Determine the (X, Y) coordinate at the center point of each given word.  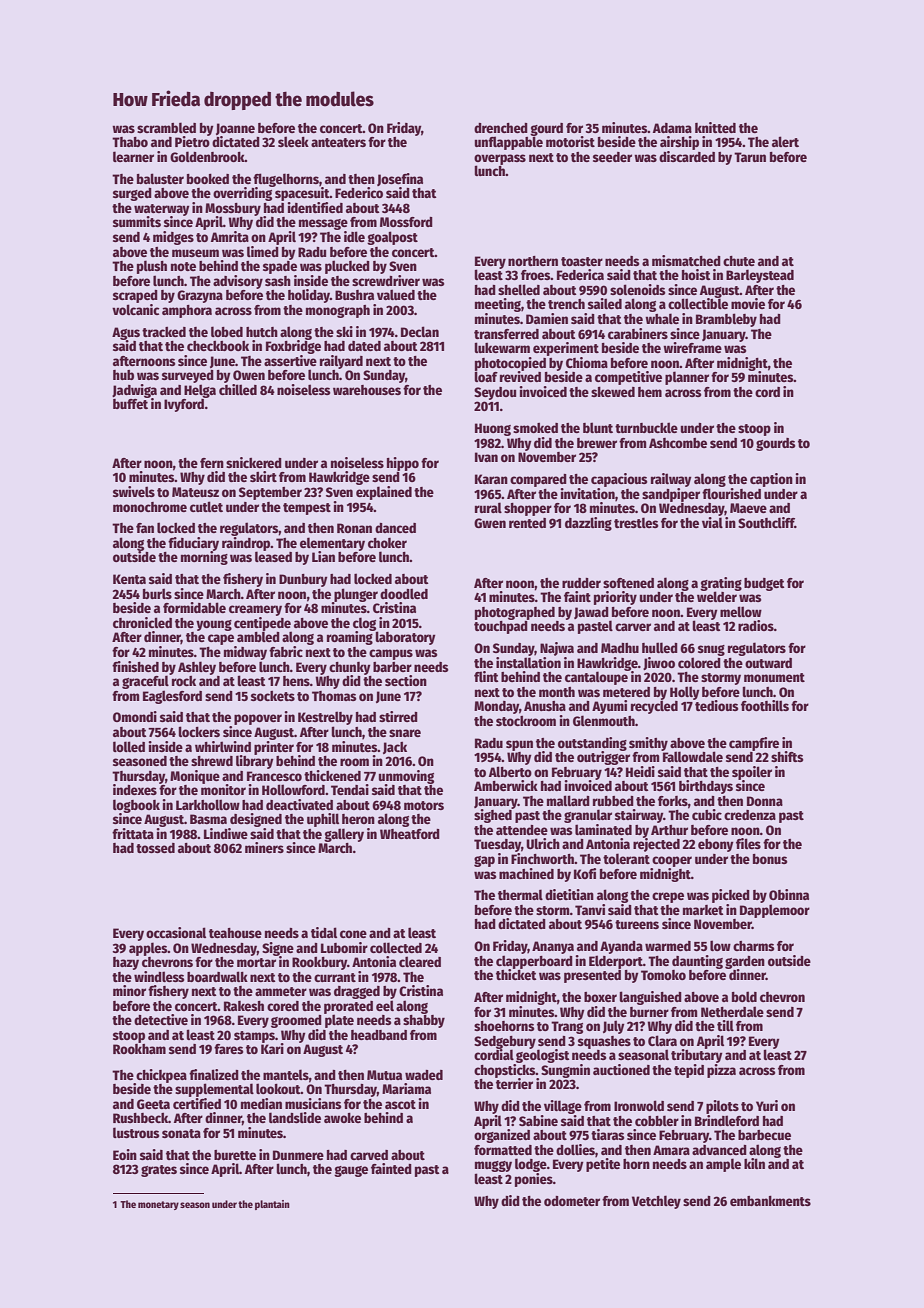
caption (771, 480)
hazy (126, 963)
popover (258, 719)
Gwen (490, 523)
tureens (637, 924)
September (270, 493)
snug (711, 650)
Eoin (125, 1154)
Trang (567, 1027)
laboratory (405, 638)
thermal (520, 894)
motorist (570, 141)
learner (133, 156)
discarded (687, 156)
